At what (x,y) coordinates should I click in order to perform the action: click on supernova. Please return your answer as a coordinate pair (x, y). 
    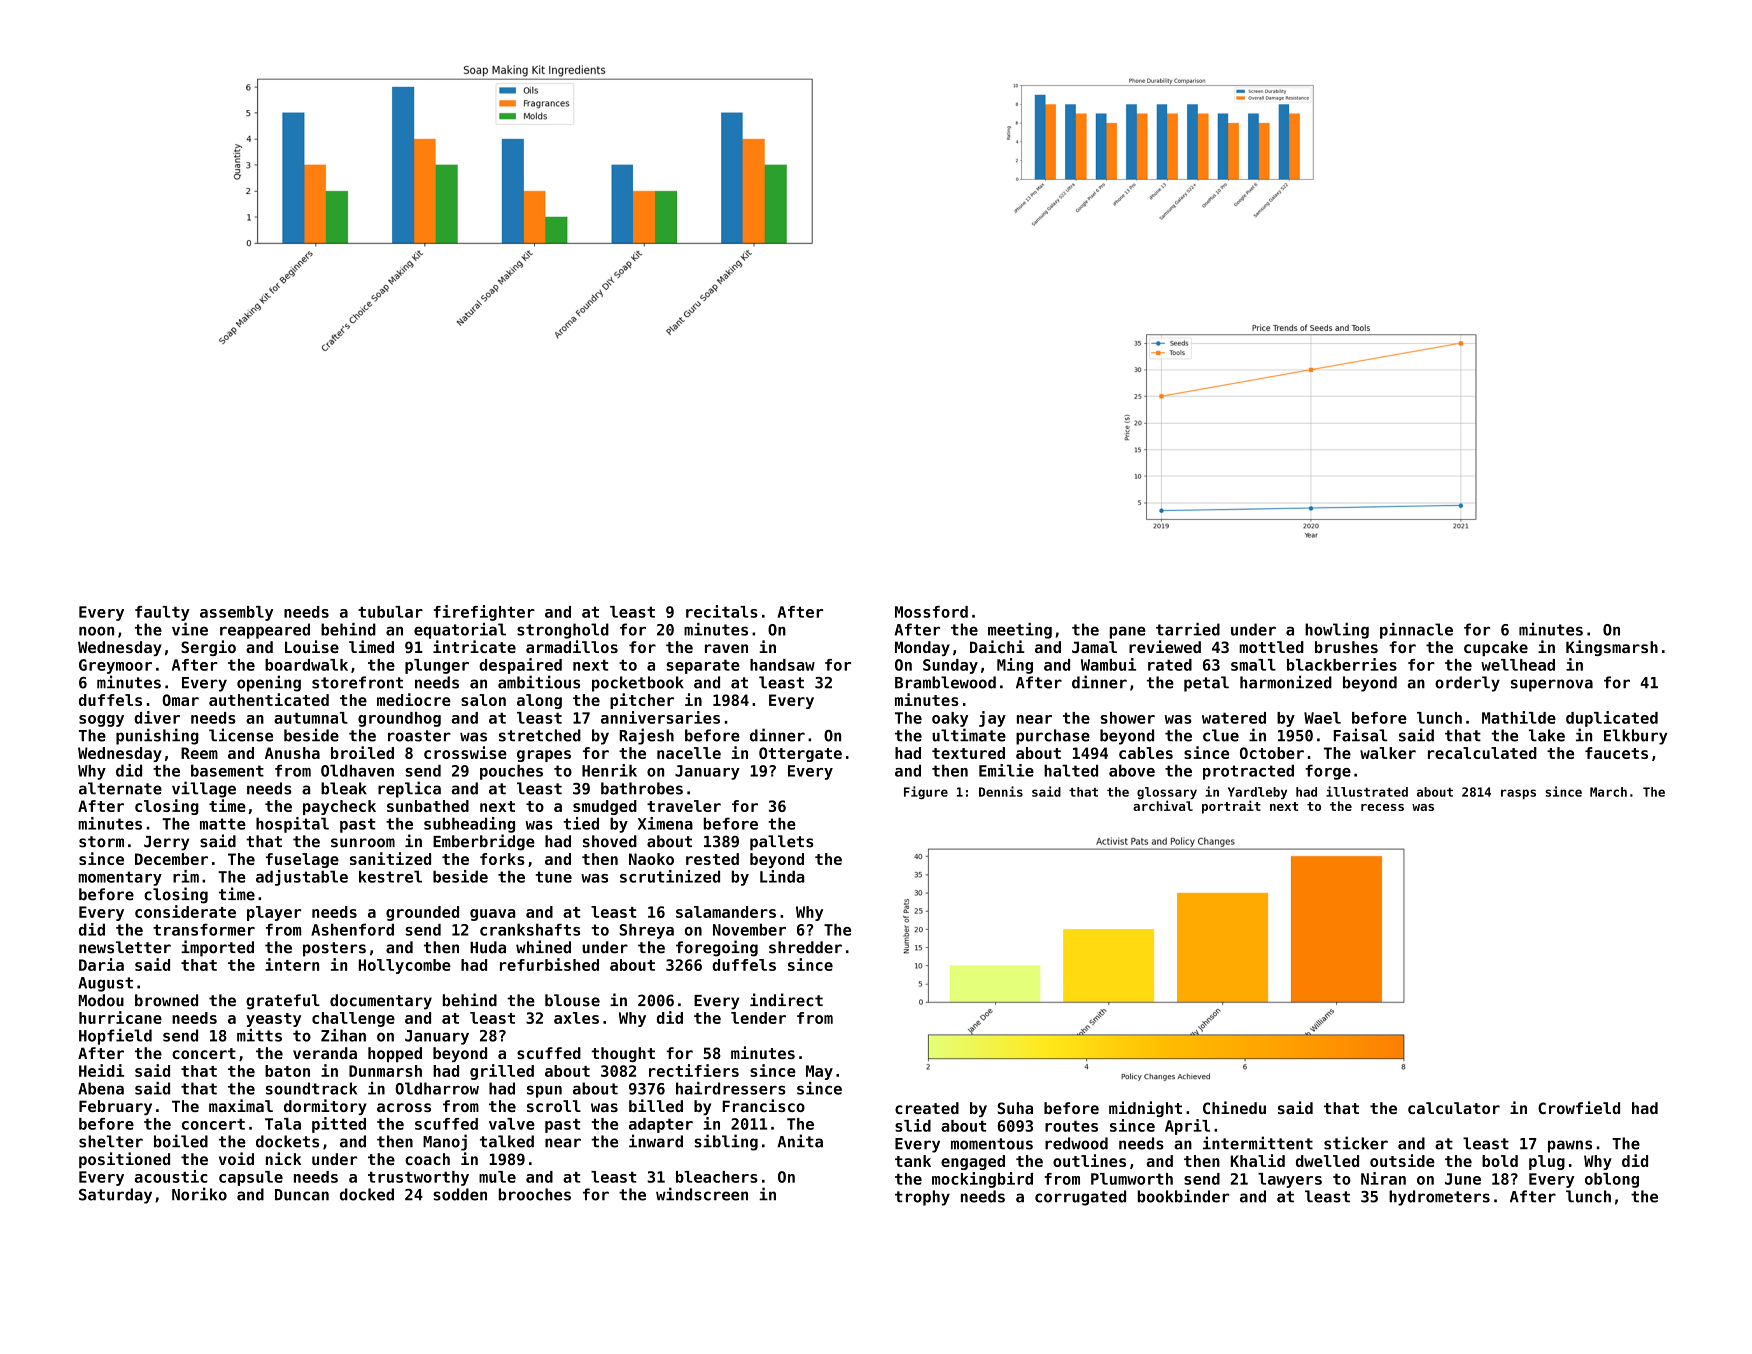
    Looking at the image, I should click on (1552, 685).
